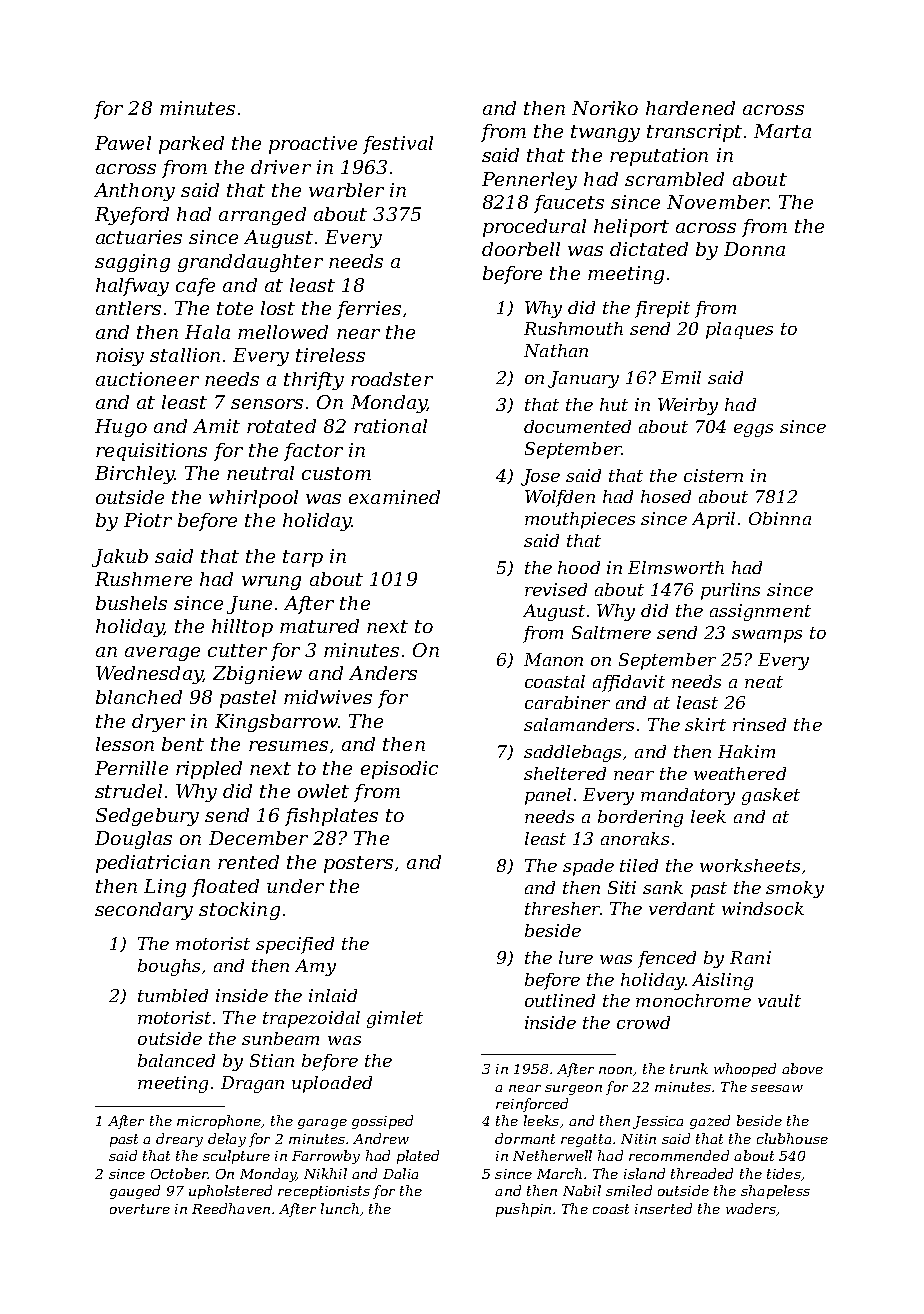  Describe the element at coordinates (258, 838) in the image. I see `December` at that location.
